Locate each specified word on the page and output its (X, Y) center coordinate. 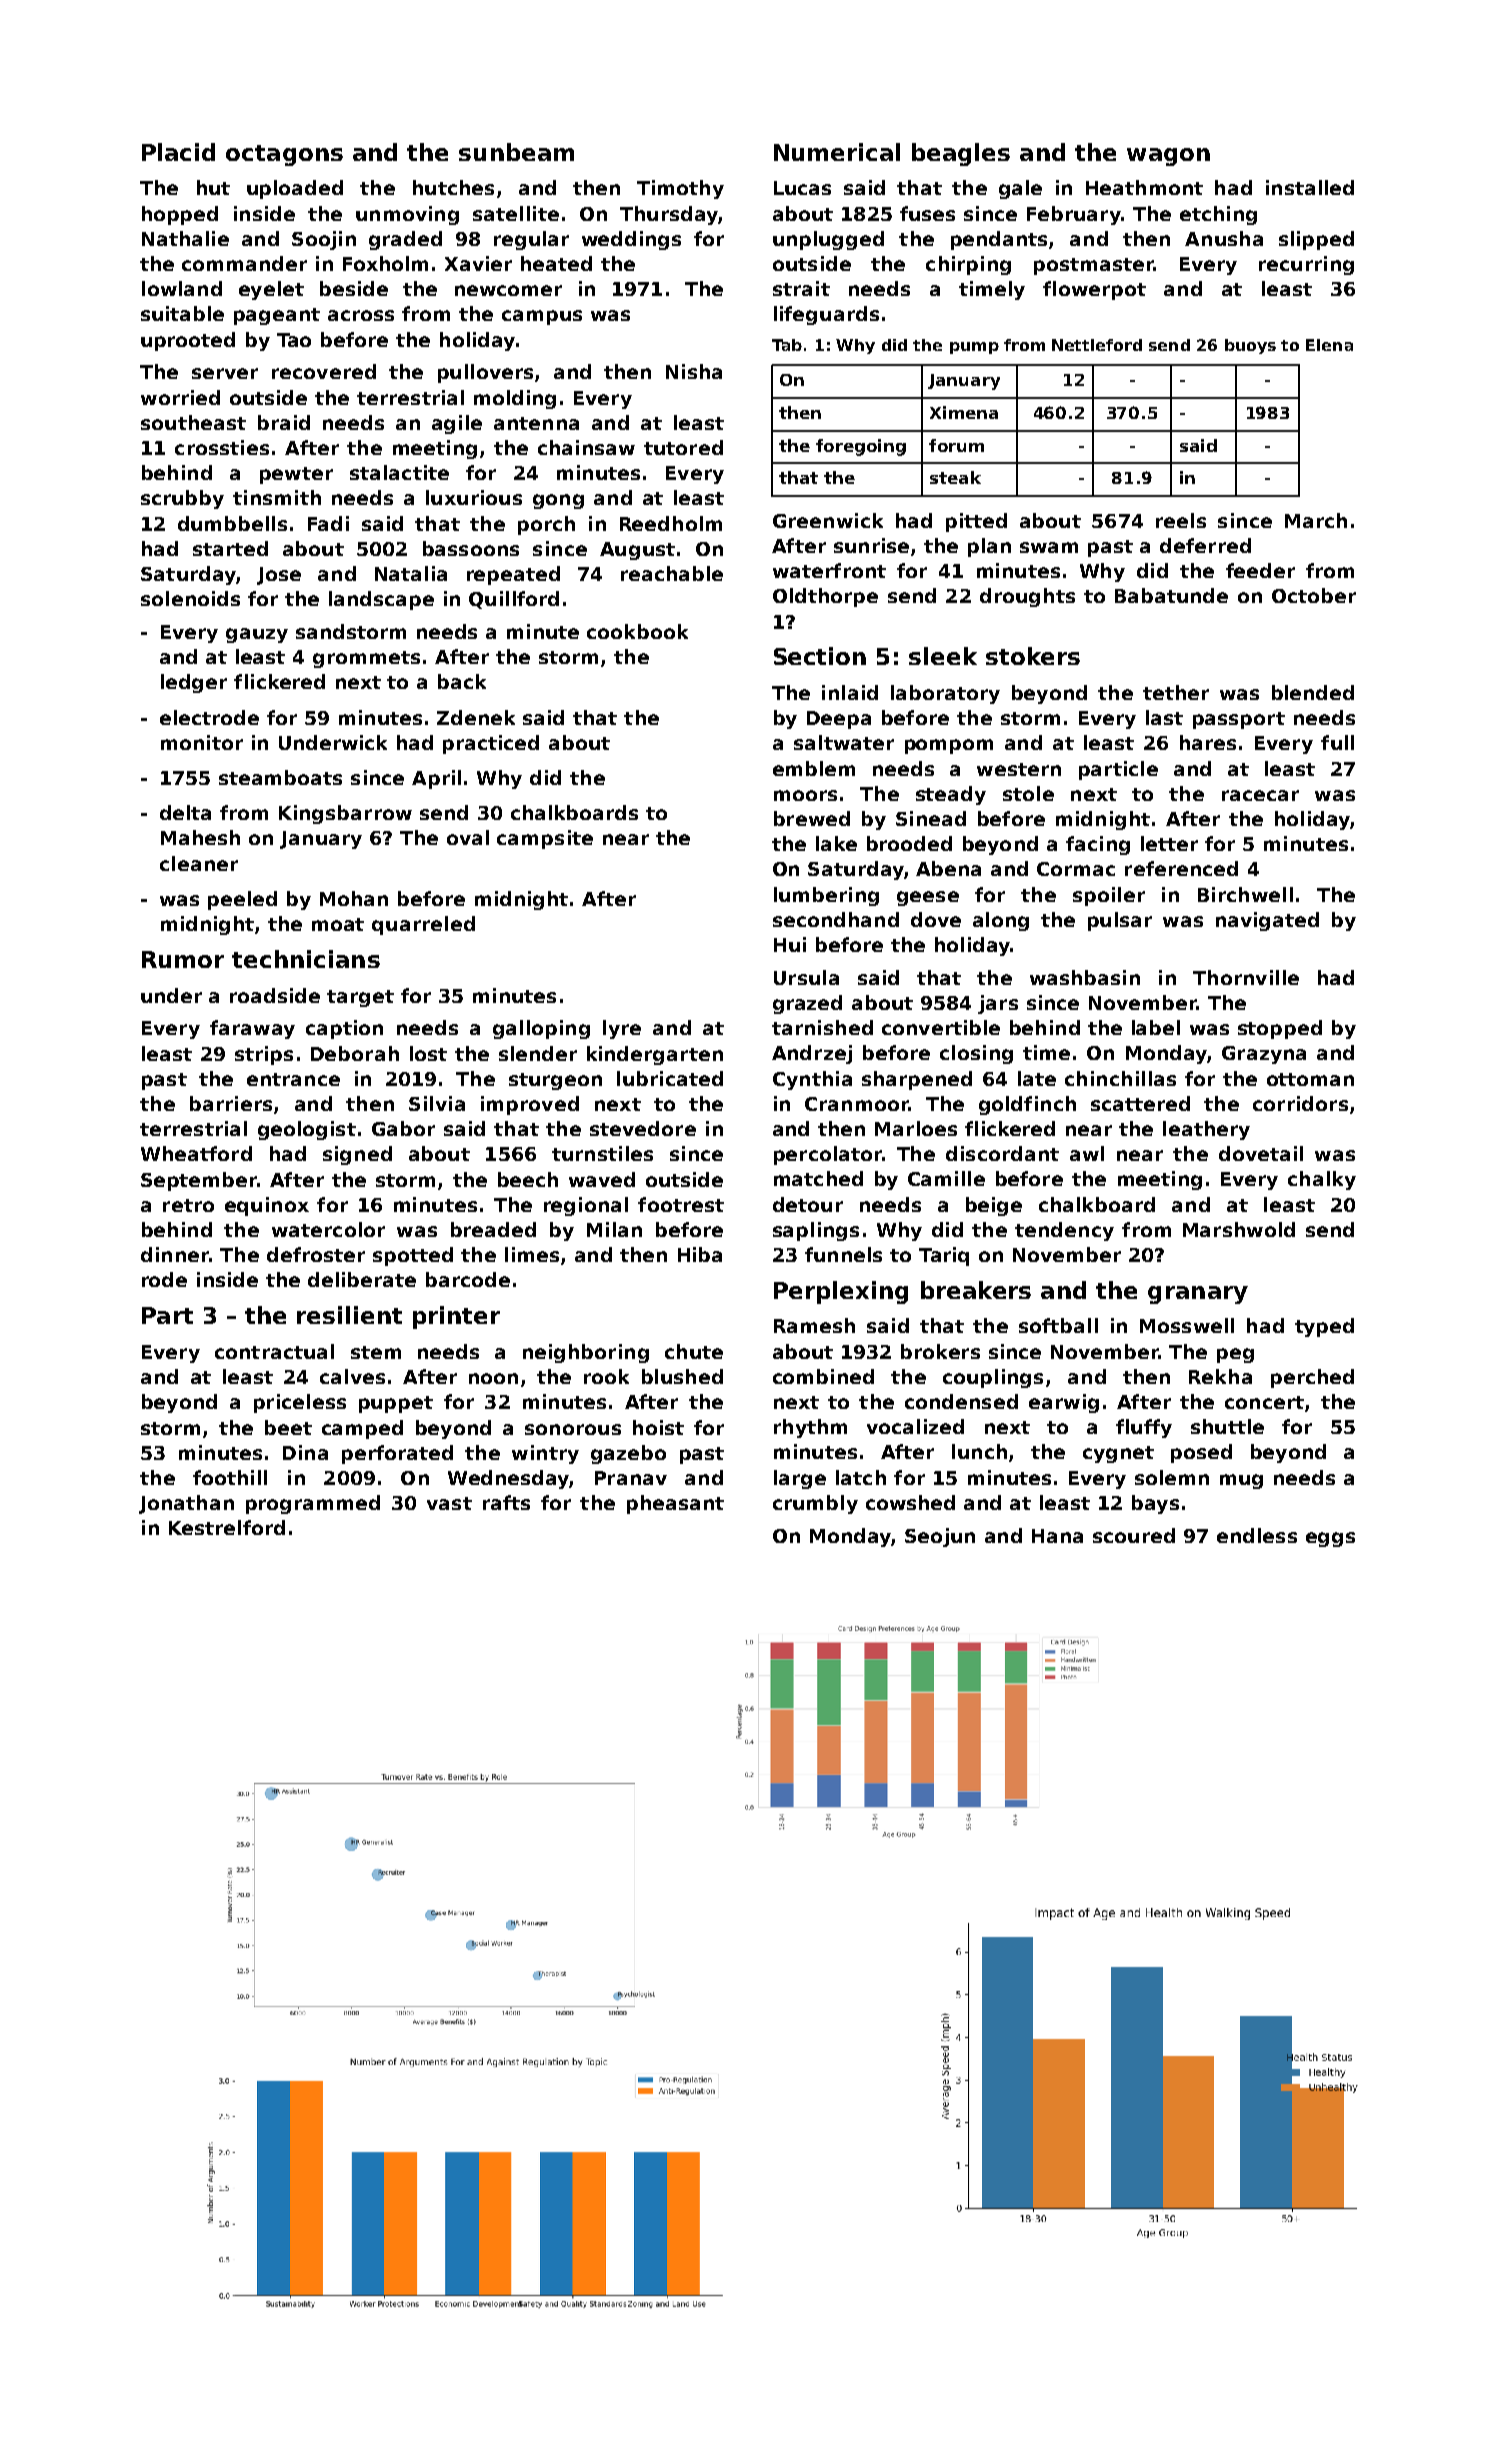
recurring (1306, 265)
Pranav (631, 1478)
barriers (231, 1103)
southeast (193, 422)
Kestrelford (227, 1527)
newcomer (508, 290)
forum (956, 445)
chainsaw (586, 447)
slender (538, 1053)
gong (558, 501)
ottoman (1310, 1079)
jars (998, 1004)
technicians (306, 959)
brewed (812, 818)
